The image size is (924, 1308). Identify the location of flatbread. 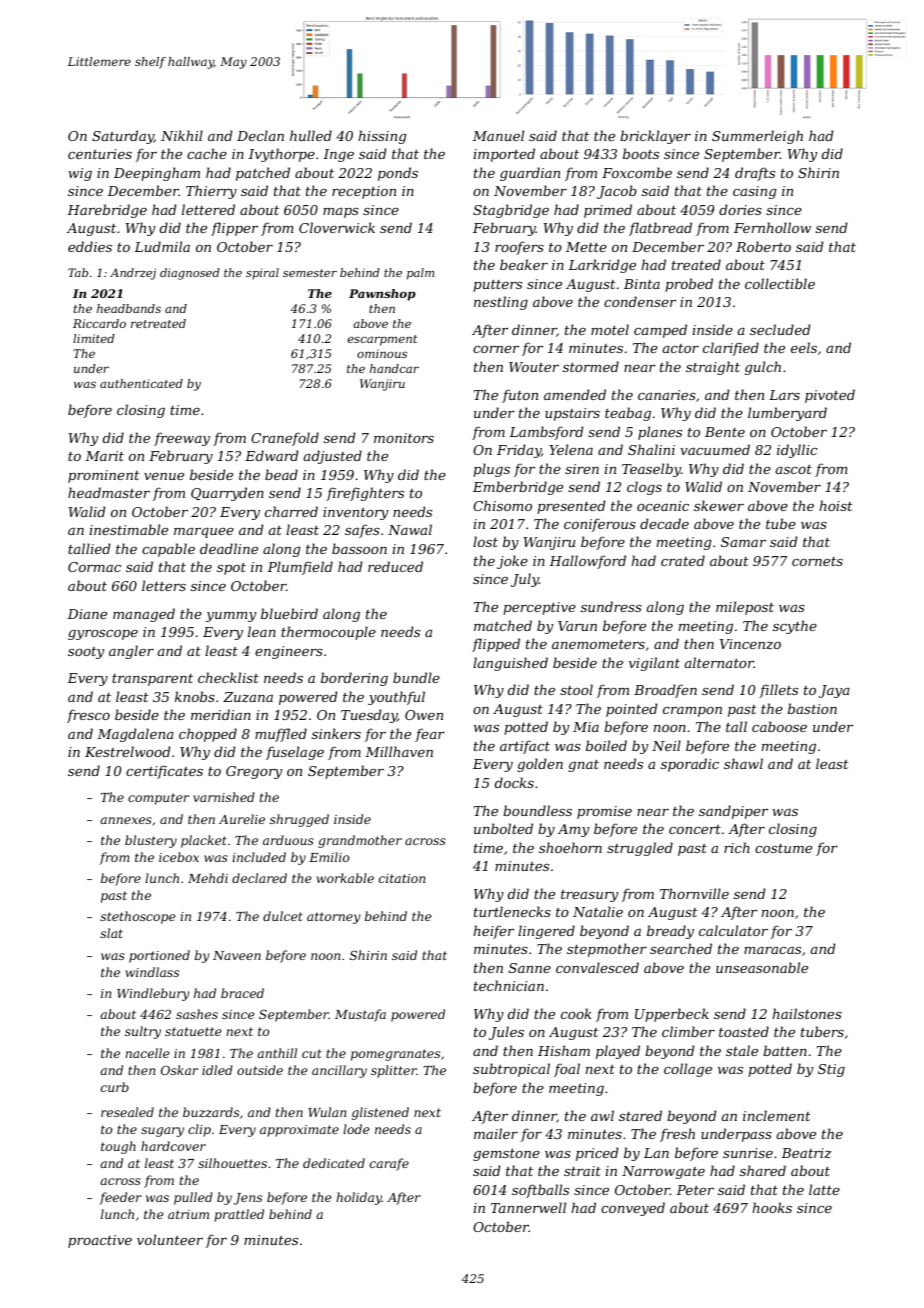
(660, 229).
